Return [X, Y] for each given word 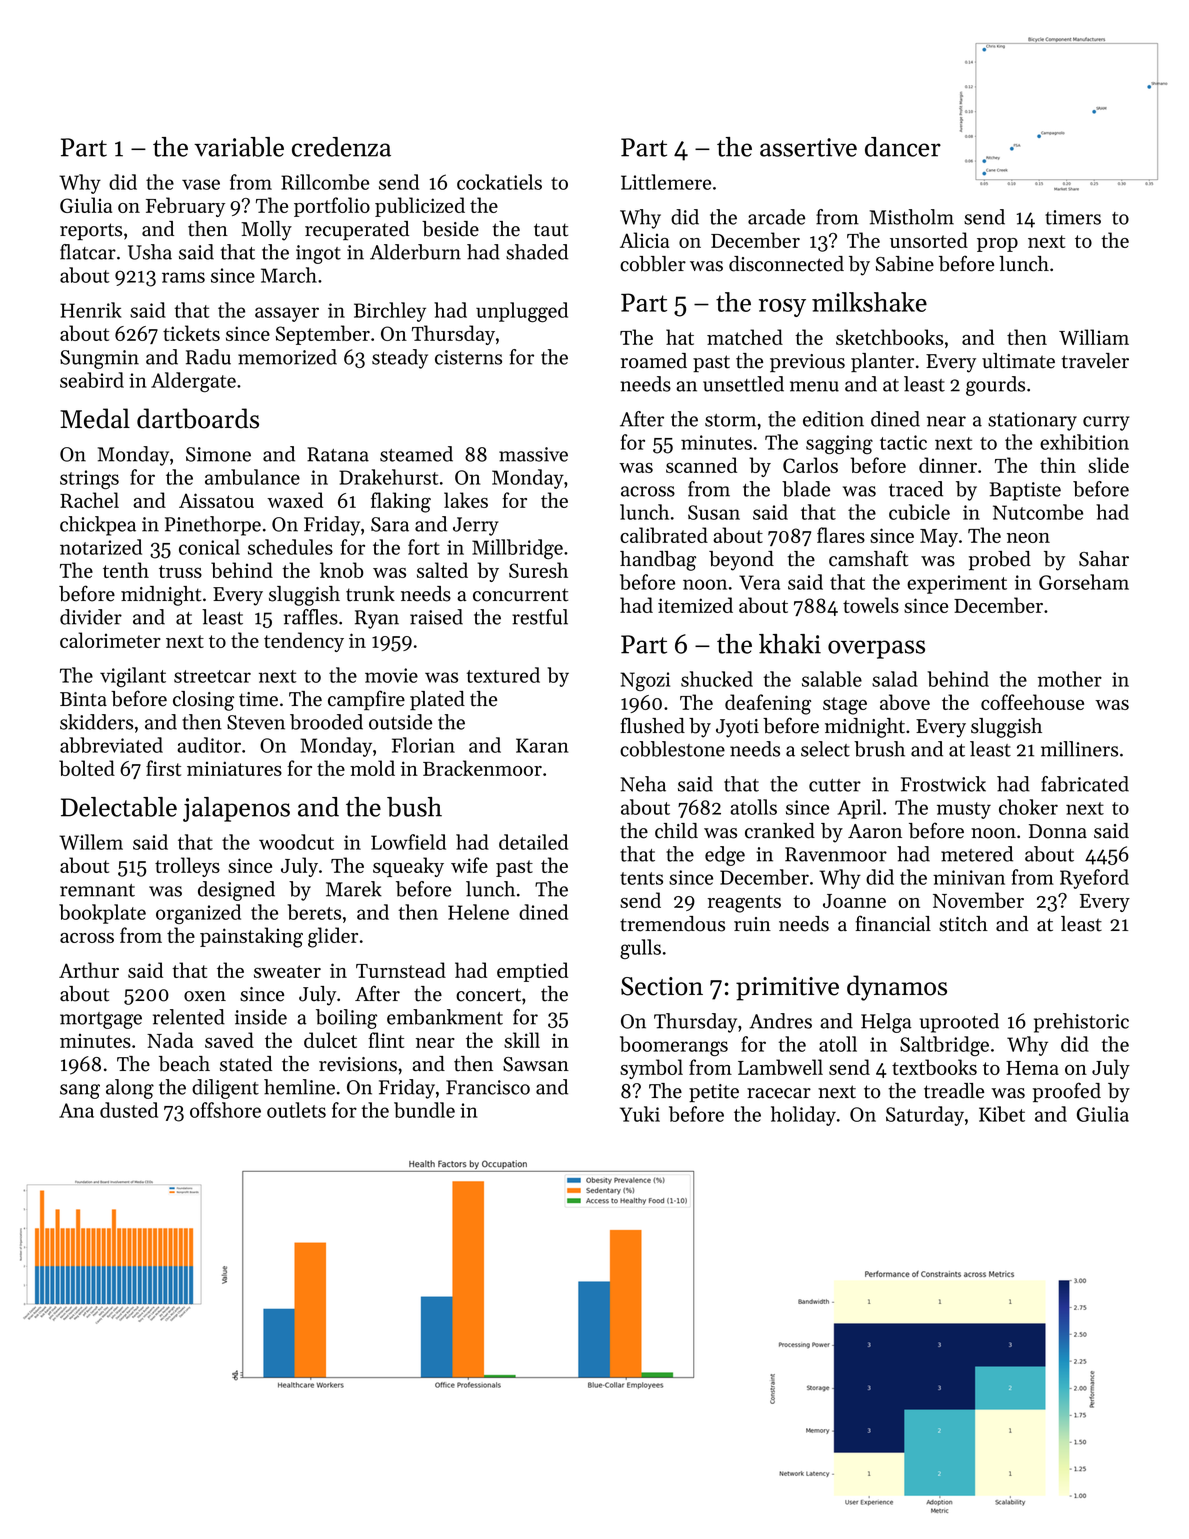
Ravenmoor [836, 854]
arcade [776, 217]
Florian [423, 745]
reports [91, 231]
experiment [957, 584]
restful [540, 617]
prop [997, 245]
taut [551, 230]
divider [91, 617]
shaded [537, 252]
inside [261, 1017]
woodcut [296, 842]
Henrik [91, 310]
